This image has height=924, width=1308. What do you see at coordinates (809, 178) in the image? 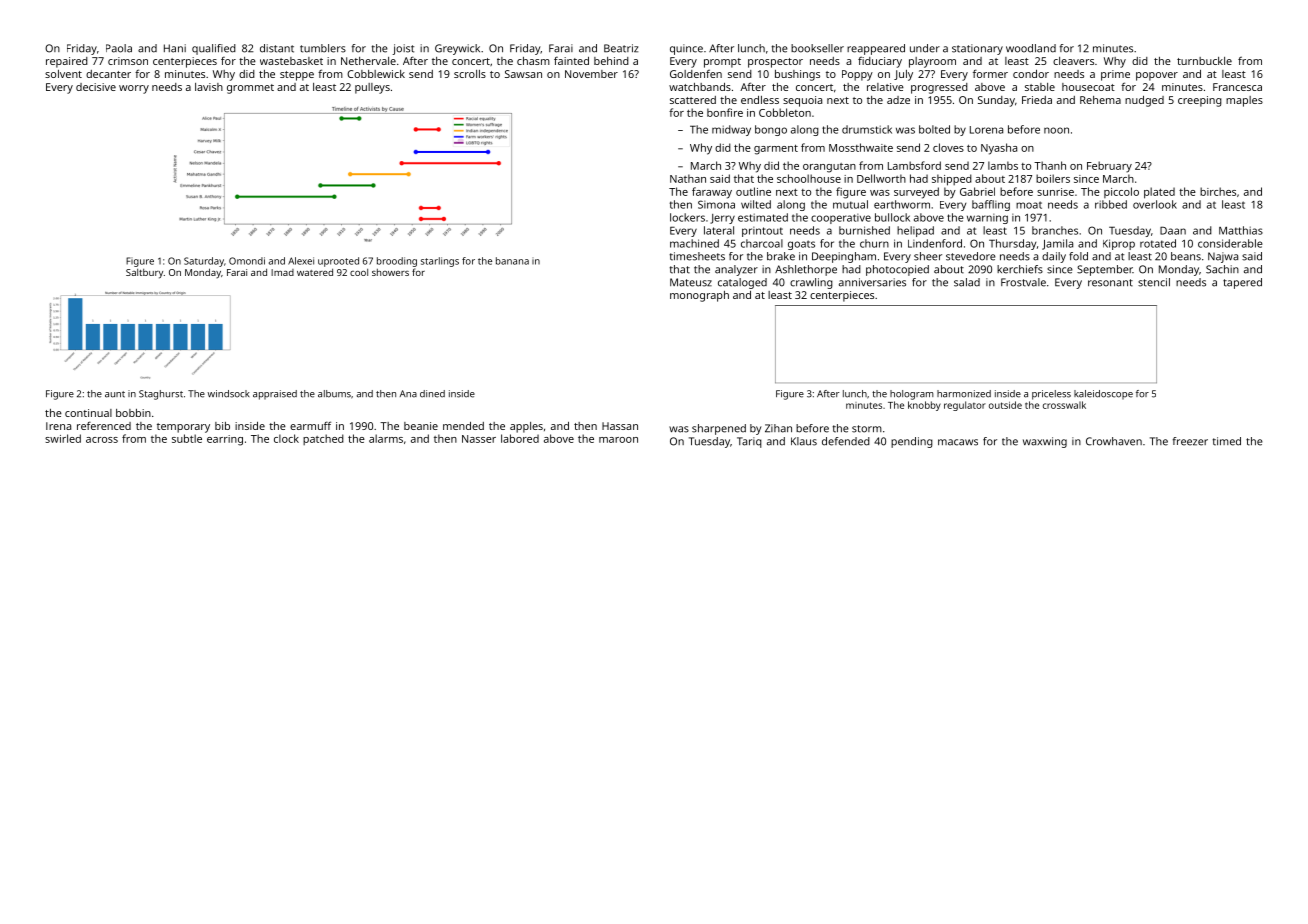
I see `schoolhouse` at bounding box center [809, 178].
